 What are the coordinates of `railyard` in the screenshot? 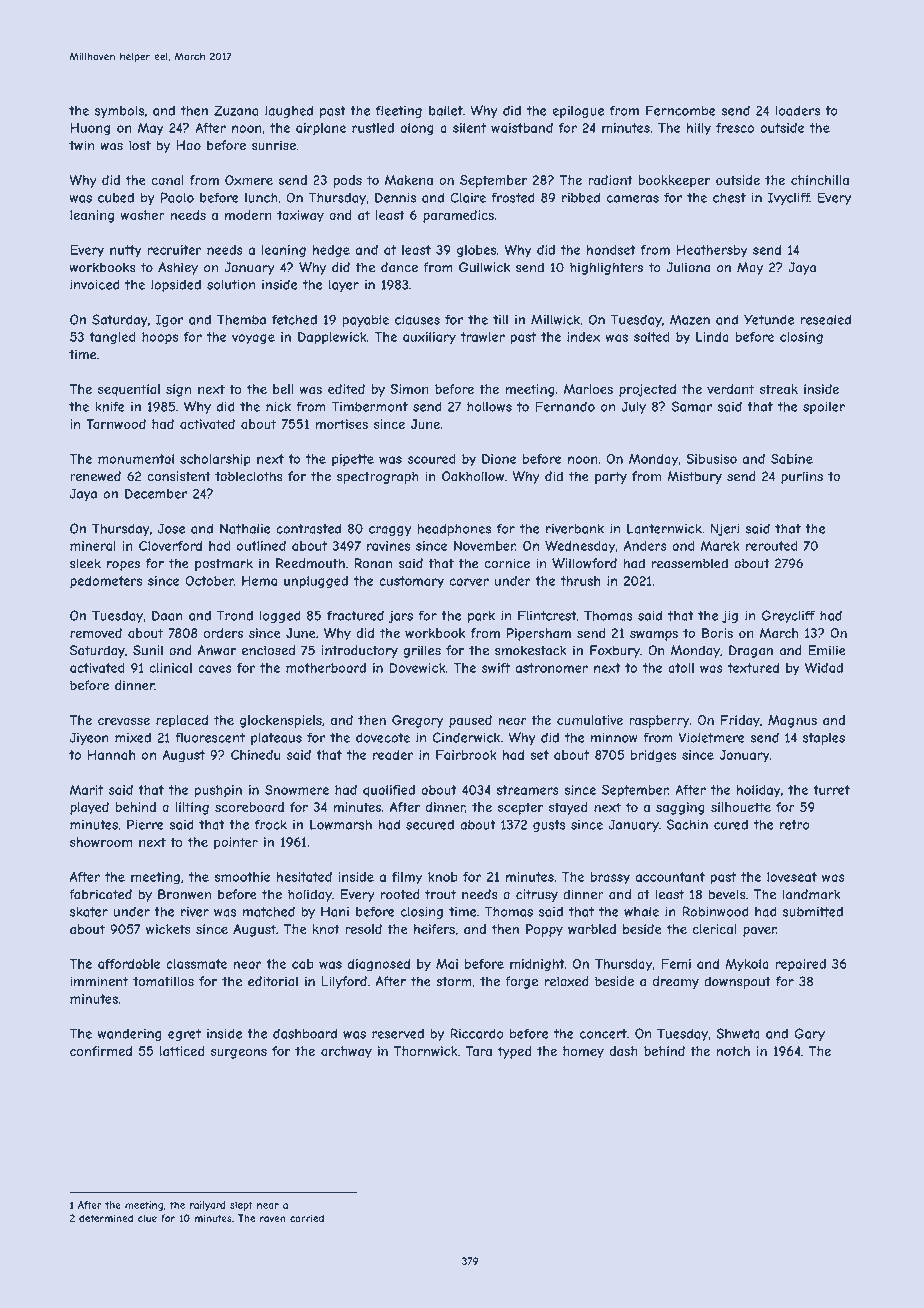 It's located at (208, 1206).
